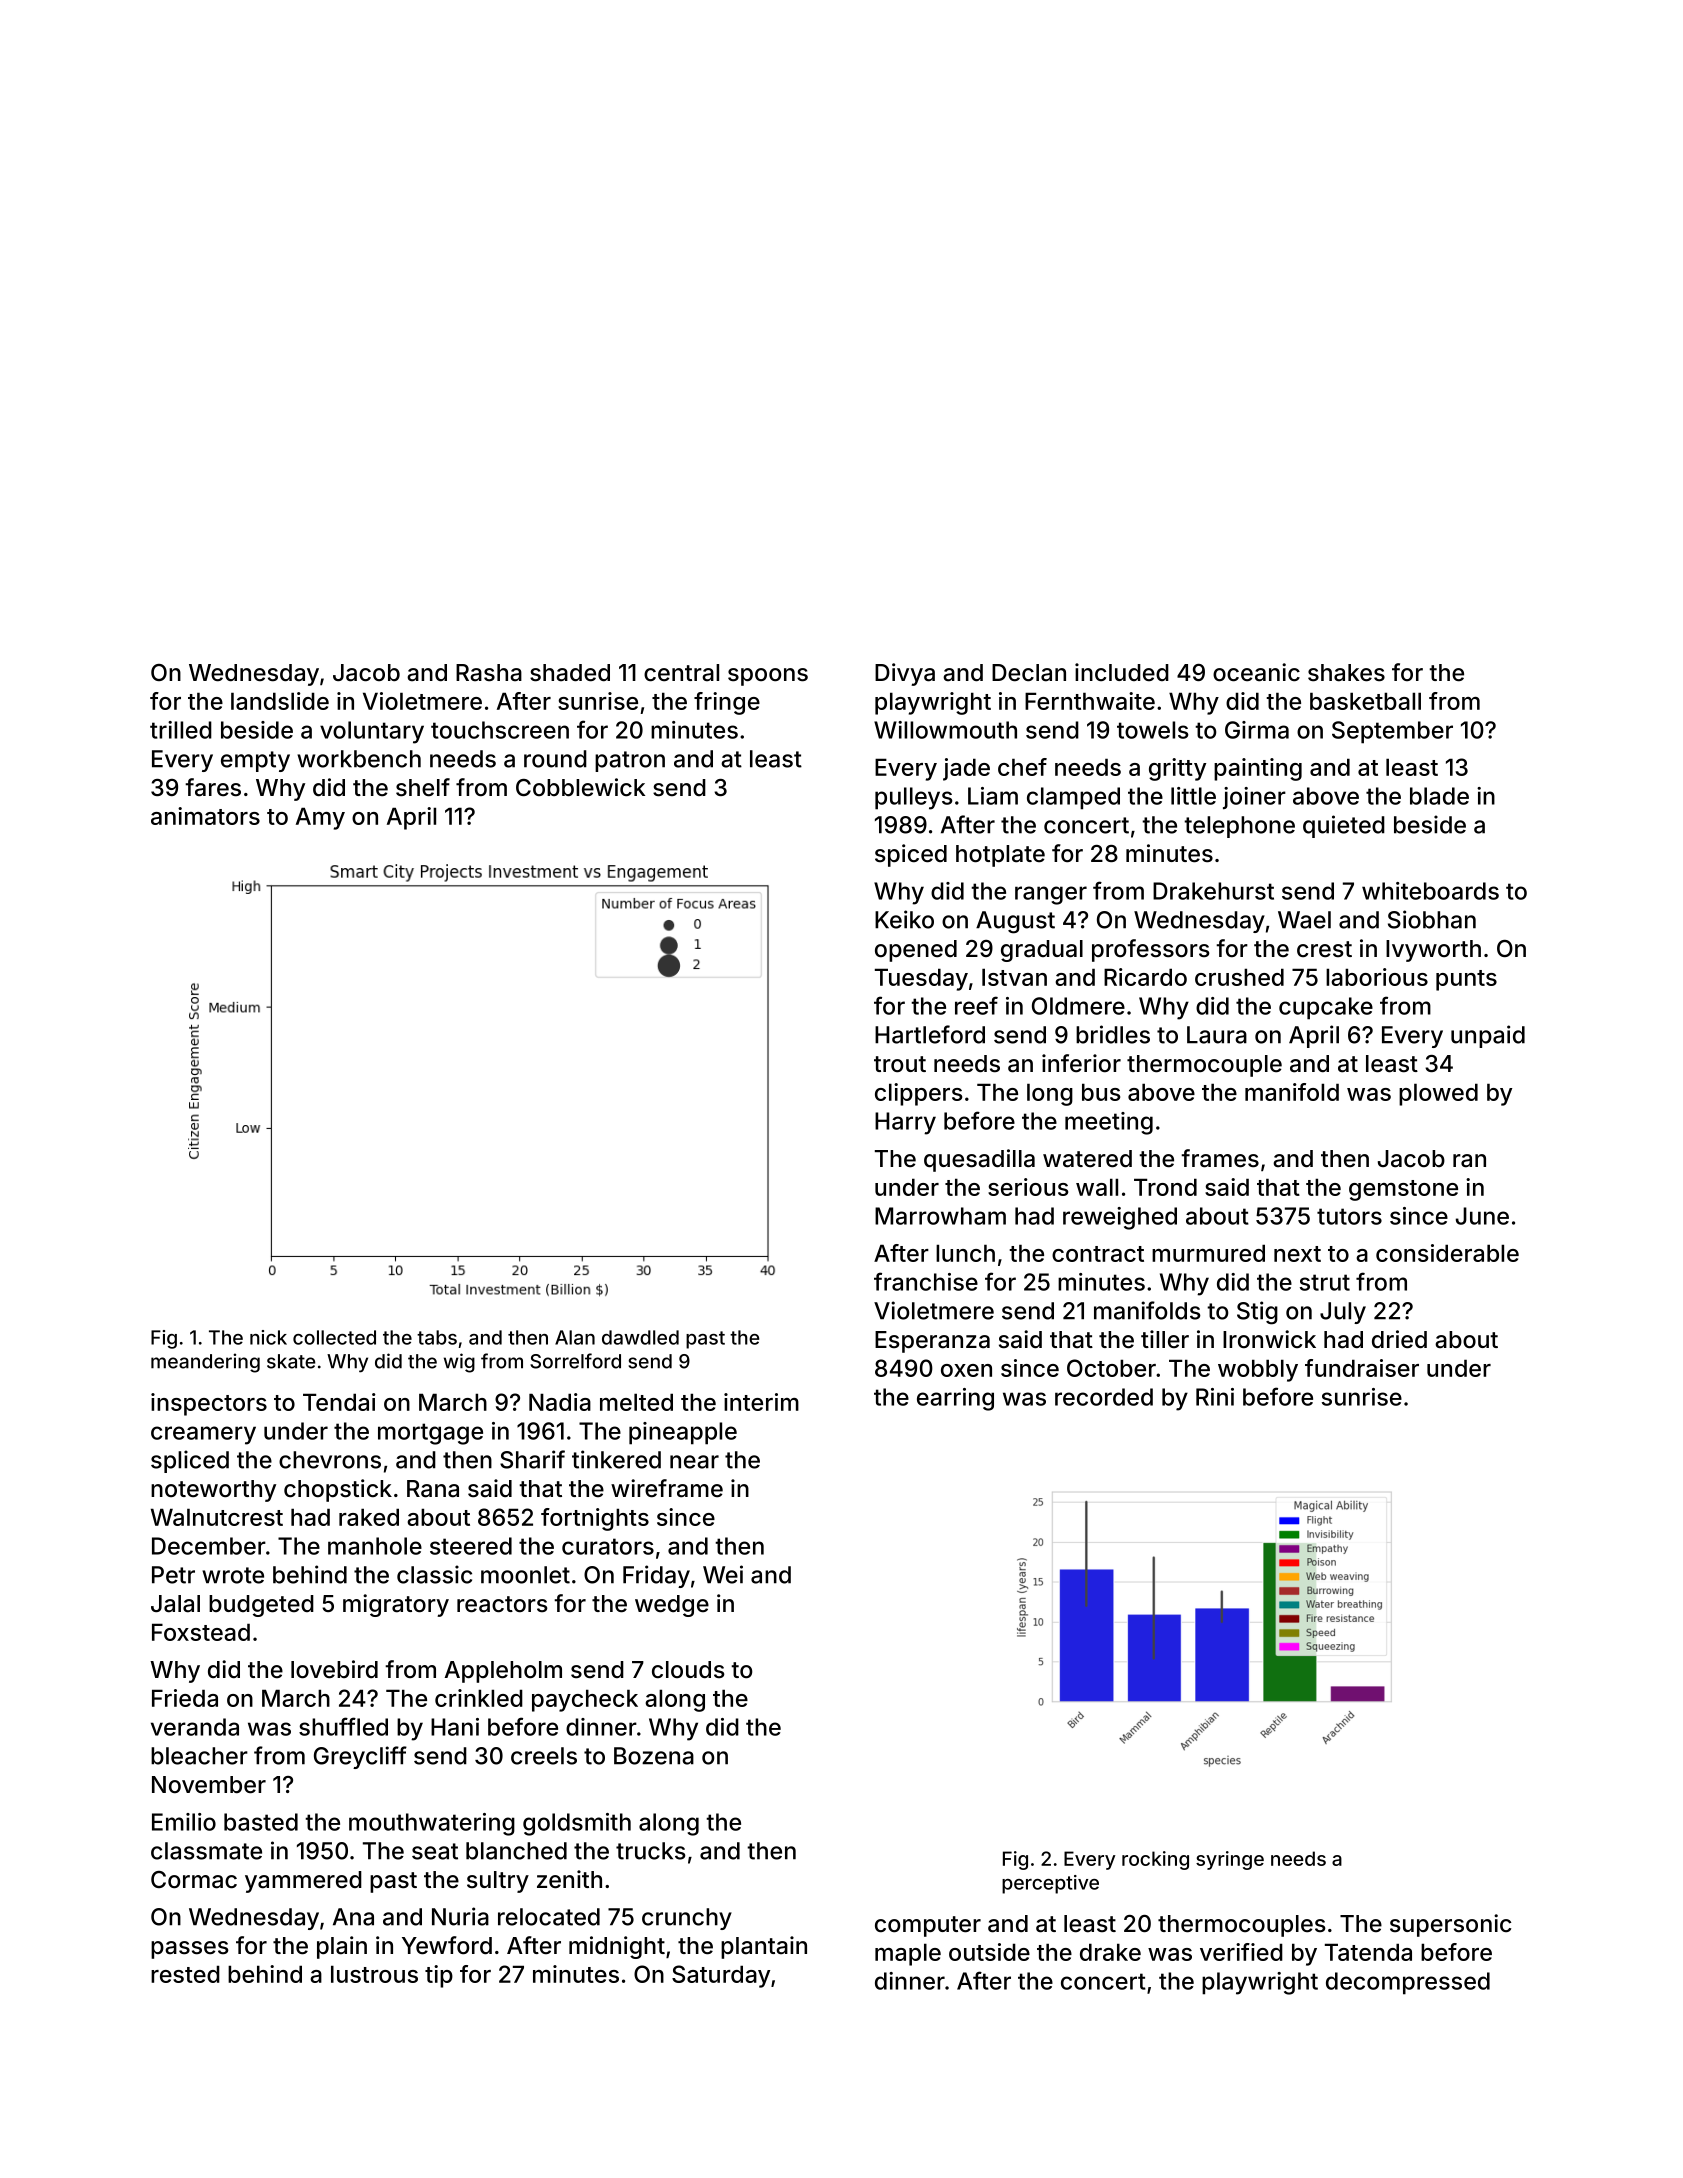  Describe the element at coordinates (185, 1974) in the screenshot. I see `rested` at that location.
